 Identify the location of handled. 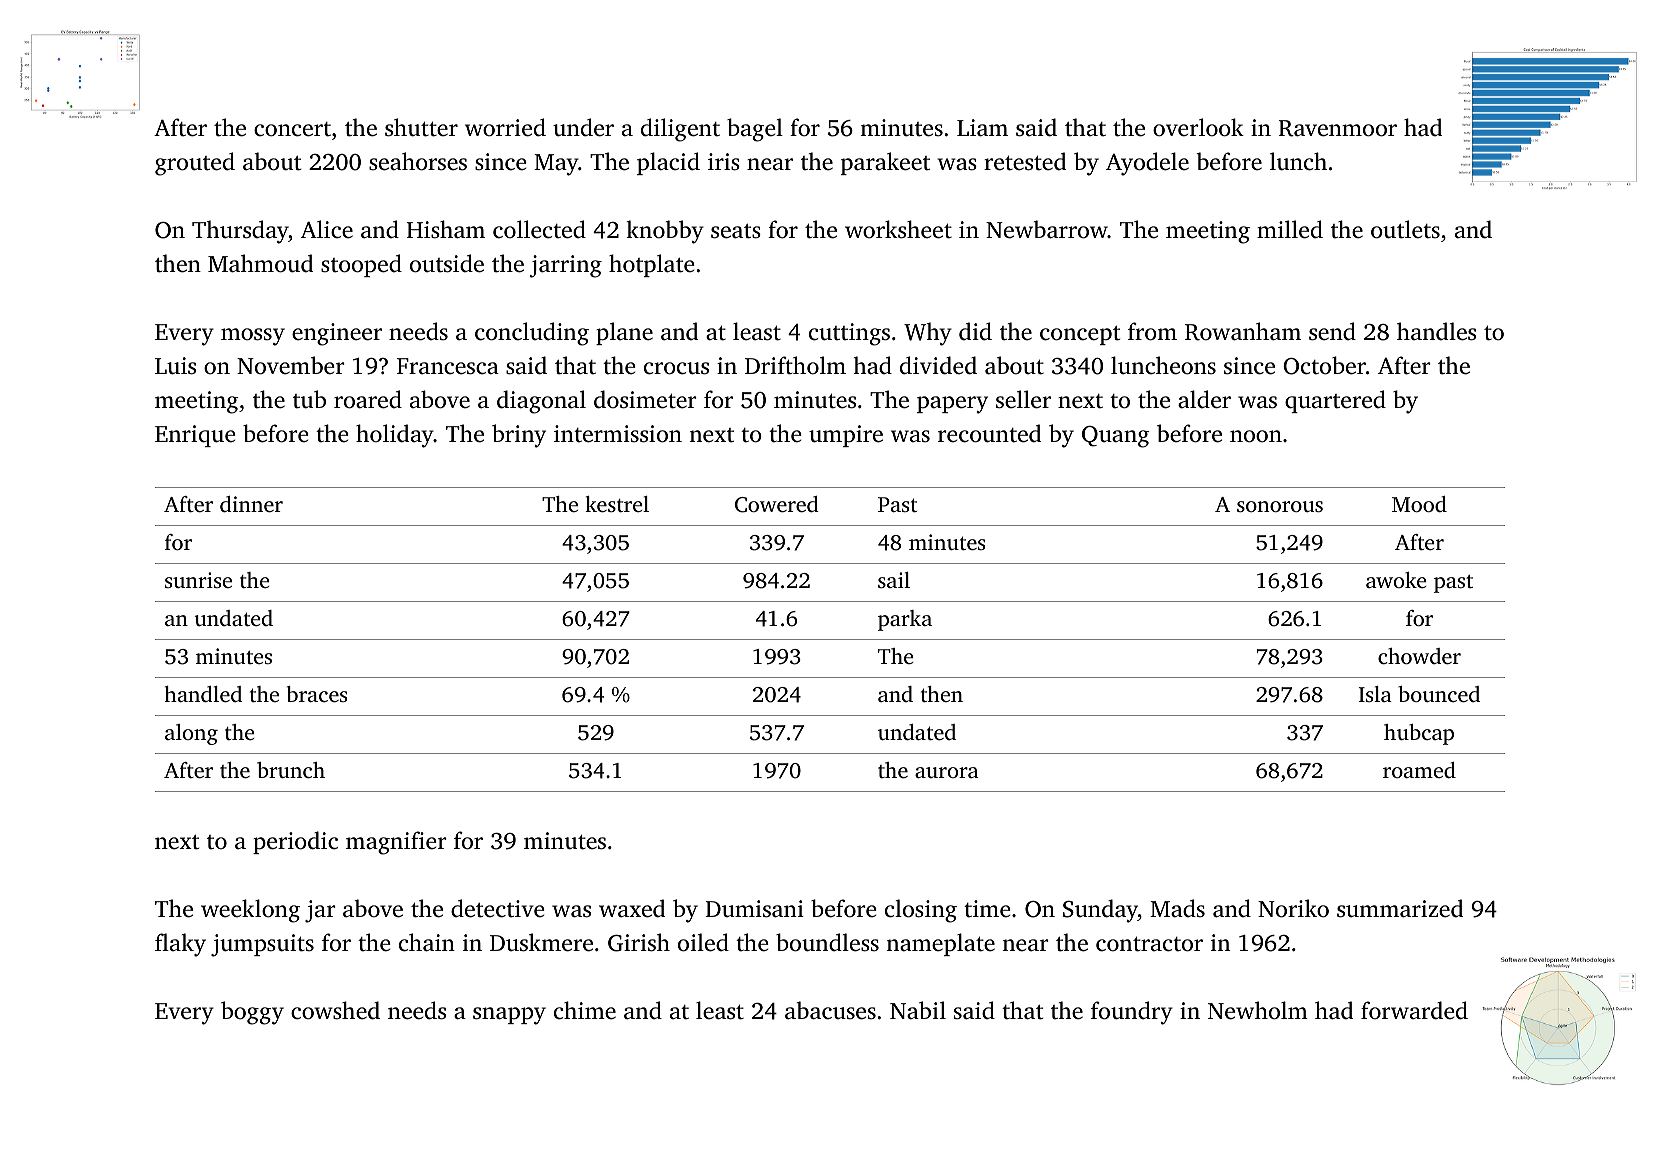
(203, 694).
